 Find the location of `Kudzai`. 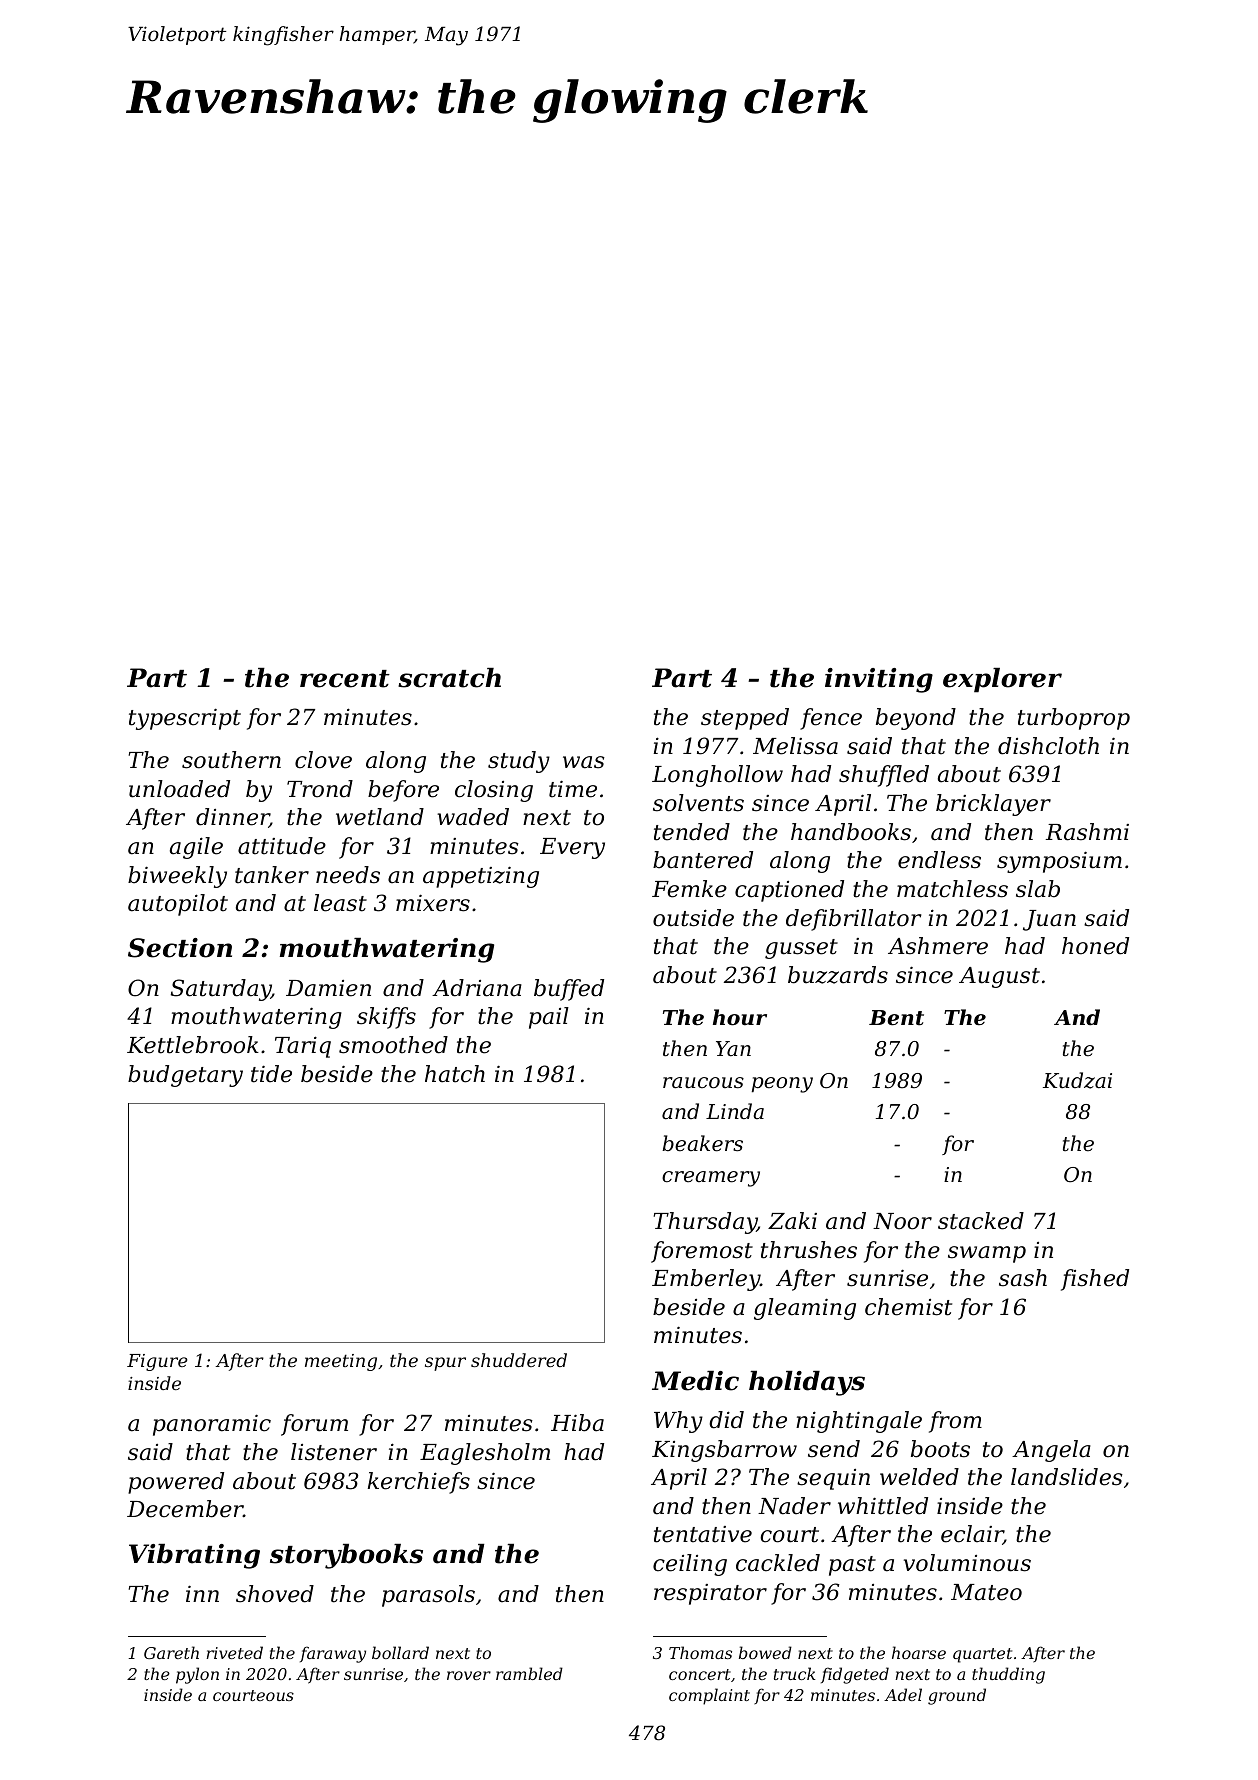

Kudzai is located at coordinates (1077, 1080).
